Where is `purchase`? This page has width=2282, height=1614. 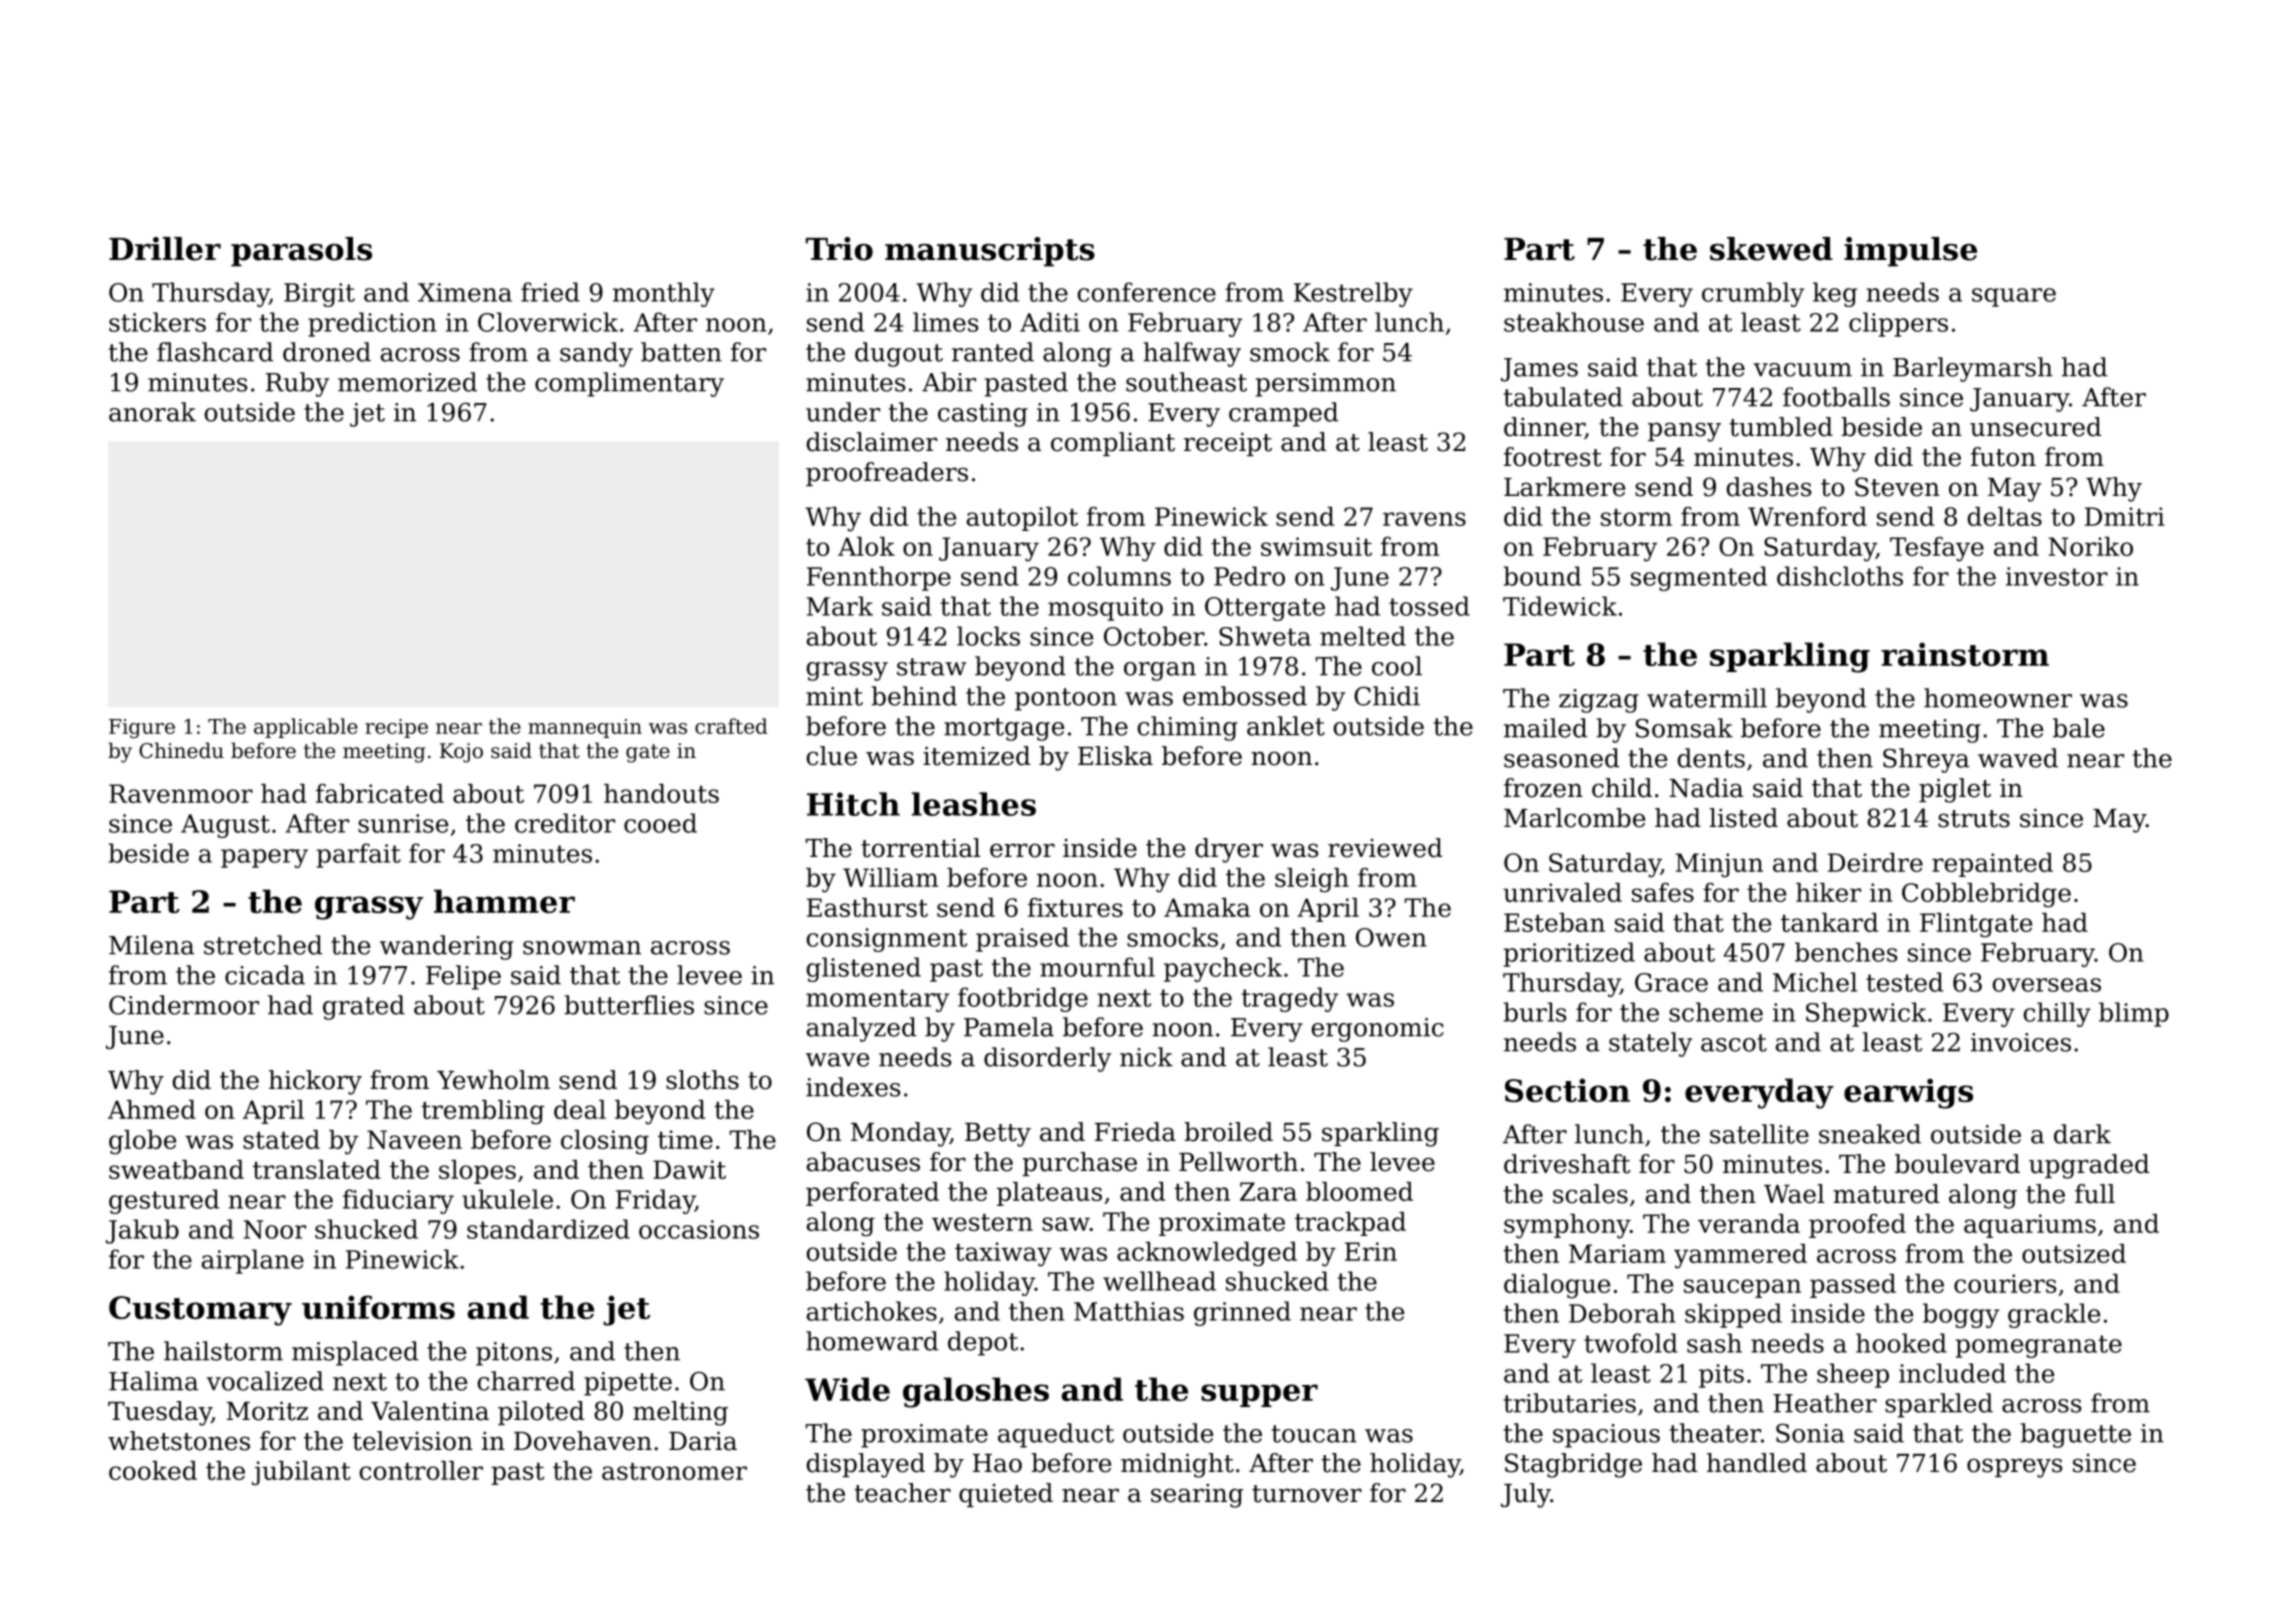 purchase is located at coordinates (1079, 1164).
